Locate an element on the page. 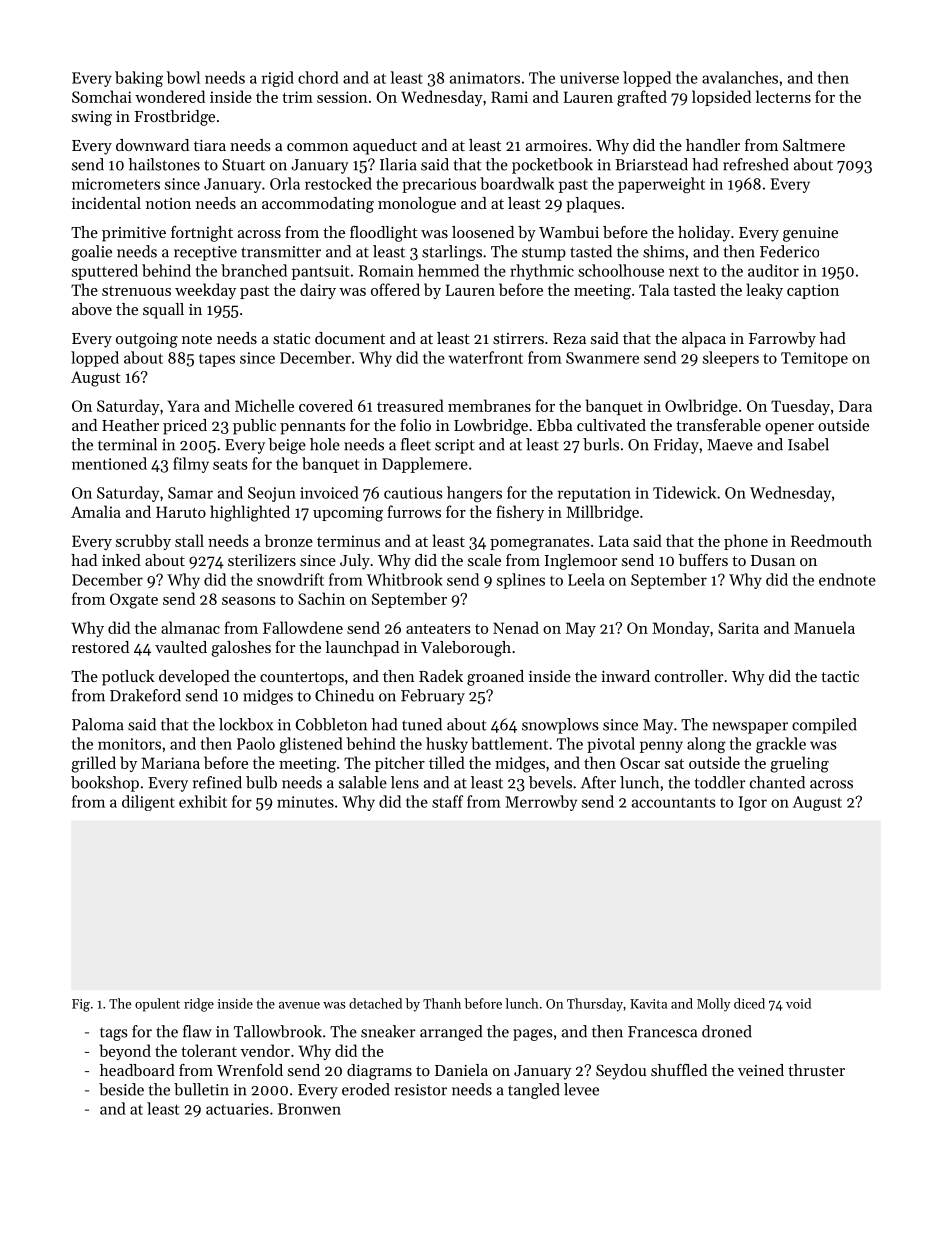 The image size is (952, 1233). Thanh is located at coordinates (442, 1003).
